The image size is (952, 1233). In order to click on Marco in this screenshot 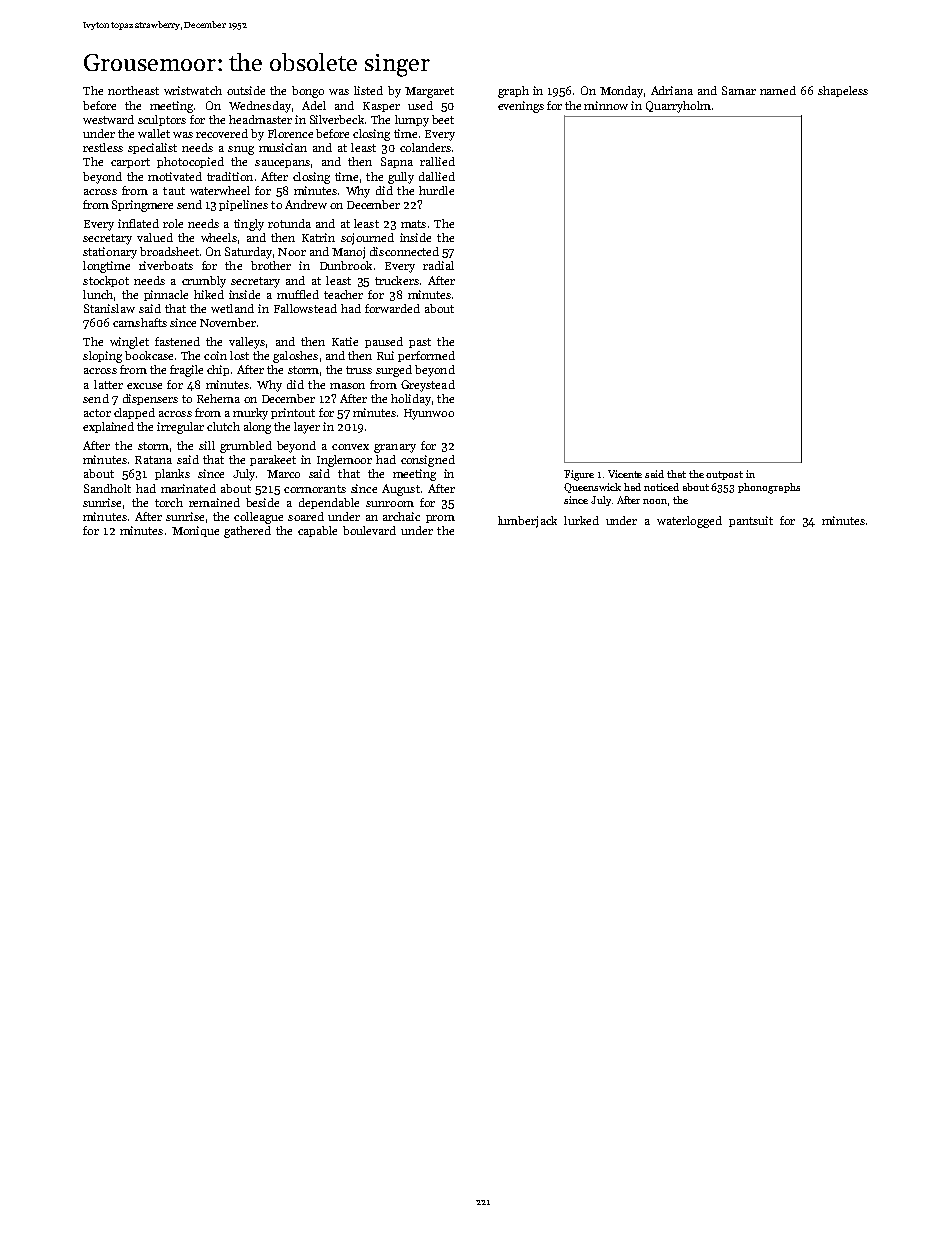, I will do `click(283, 474)`.
